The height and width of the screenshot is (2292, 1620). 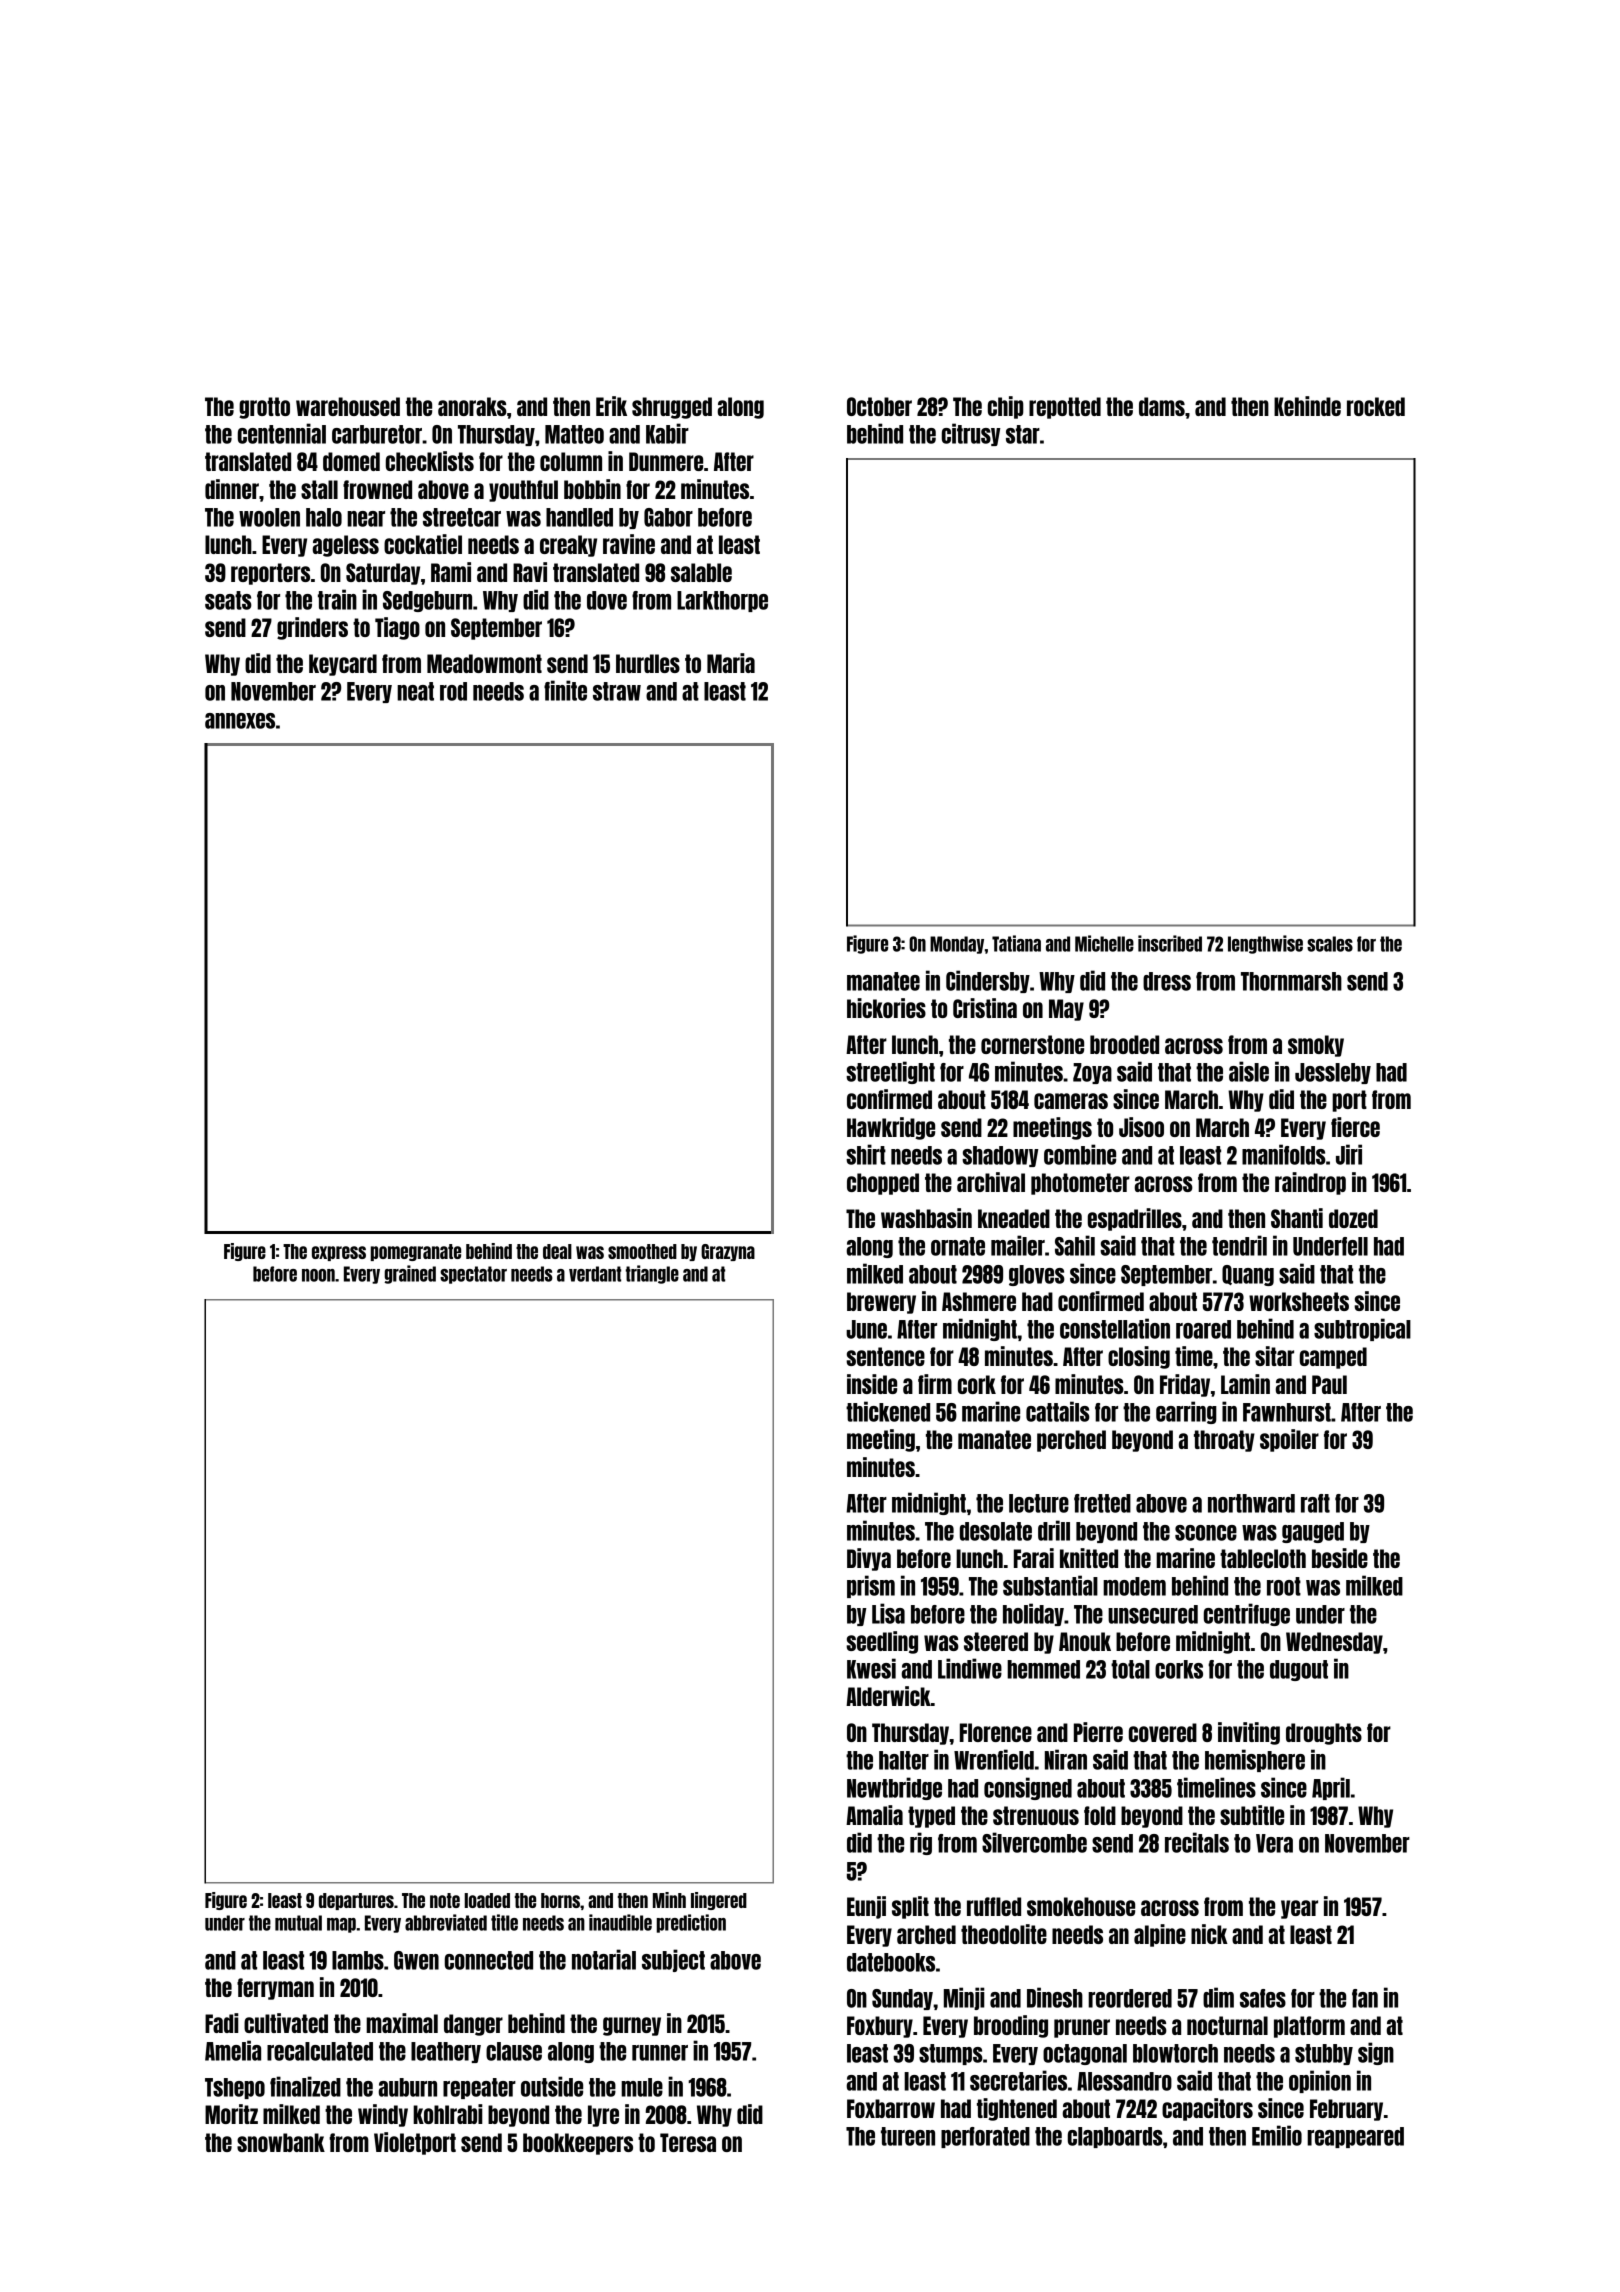 What do you see at coordinates (1284, 1586) in the screenshot?
I see `root` at bounding box center [1284, 1586].
